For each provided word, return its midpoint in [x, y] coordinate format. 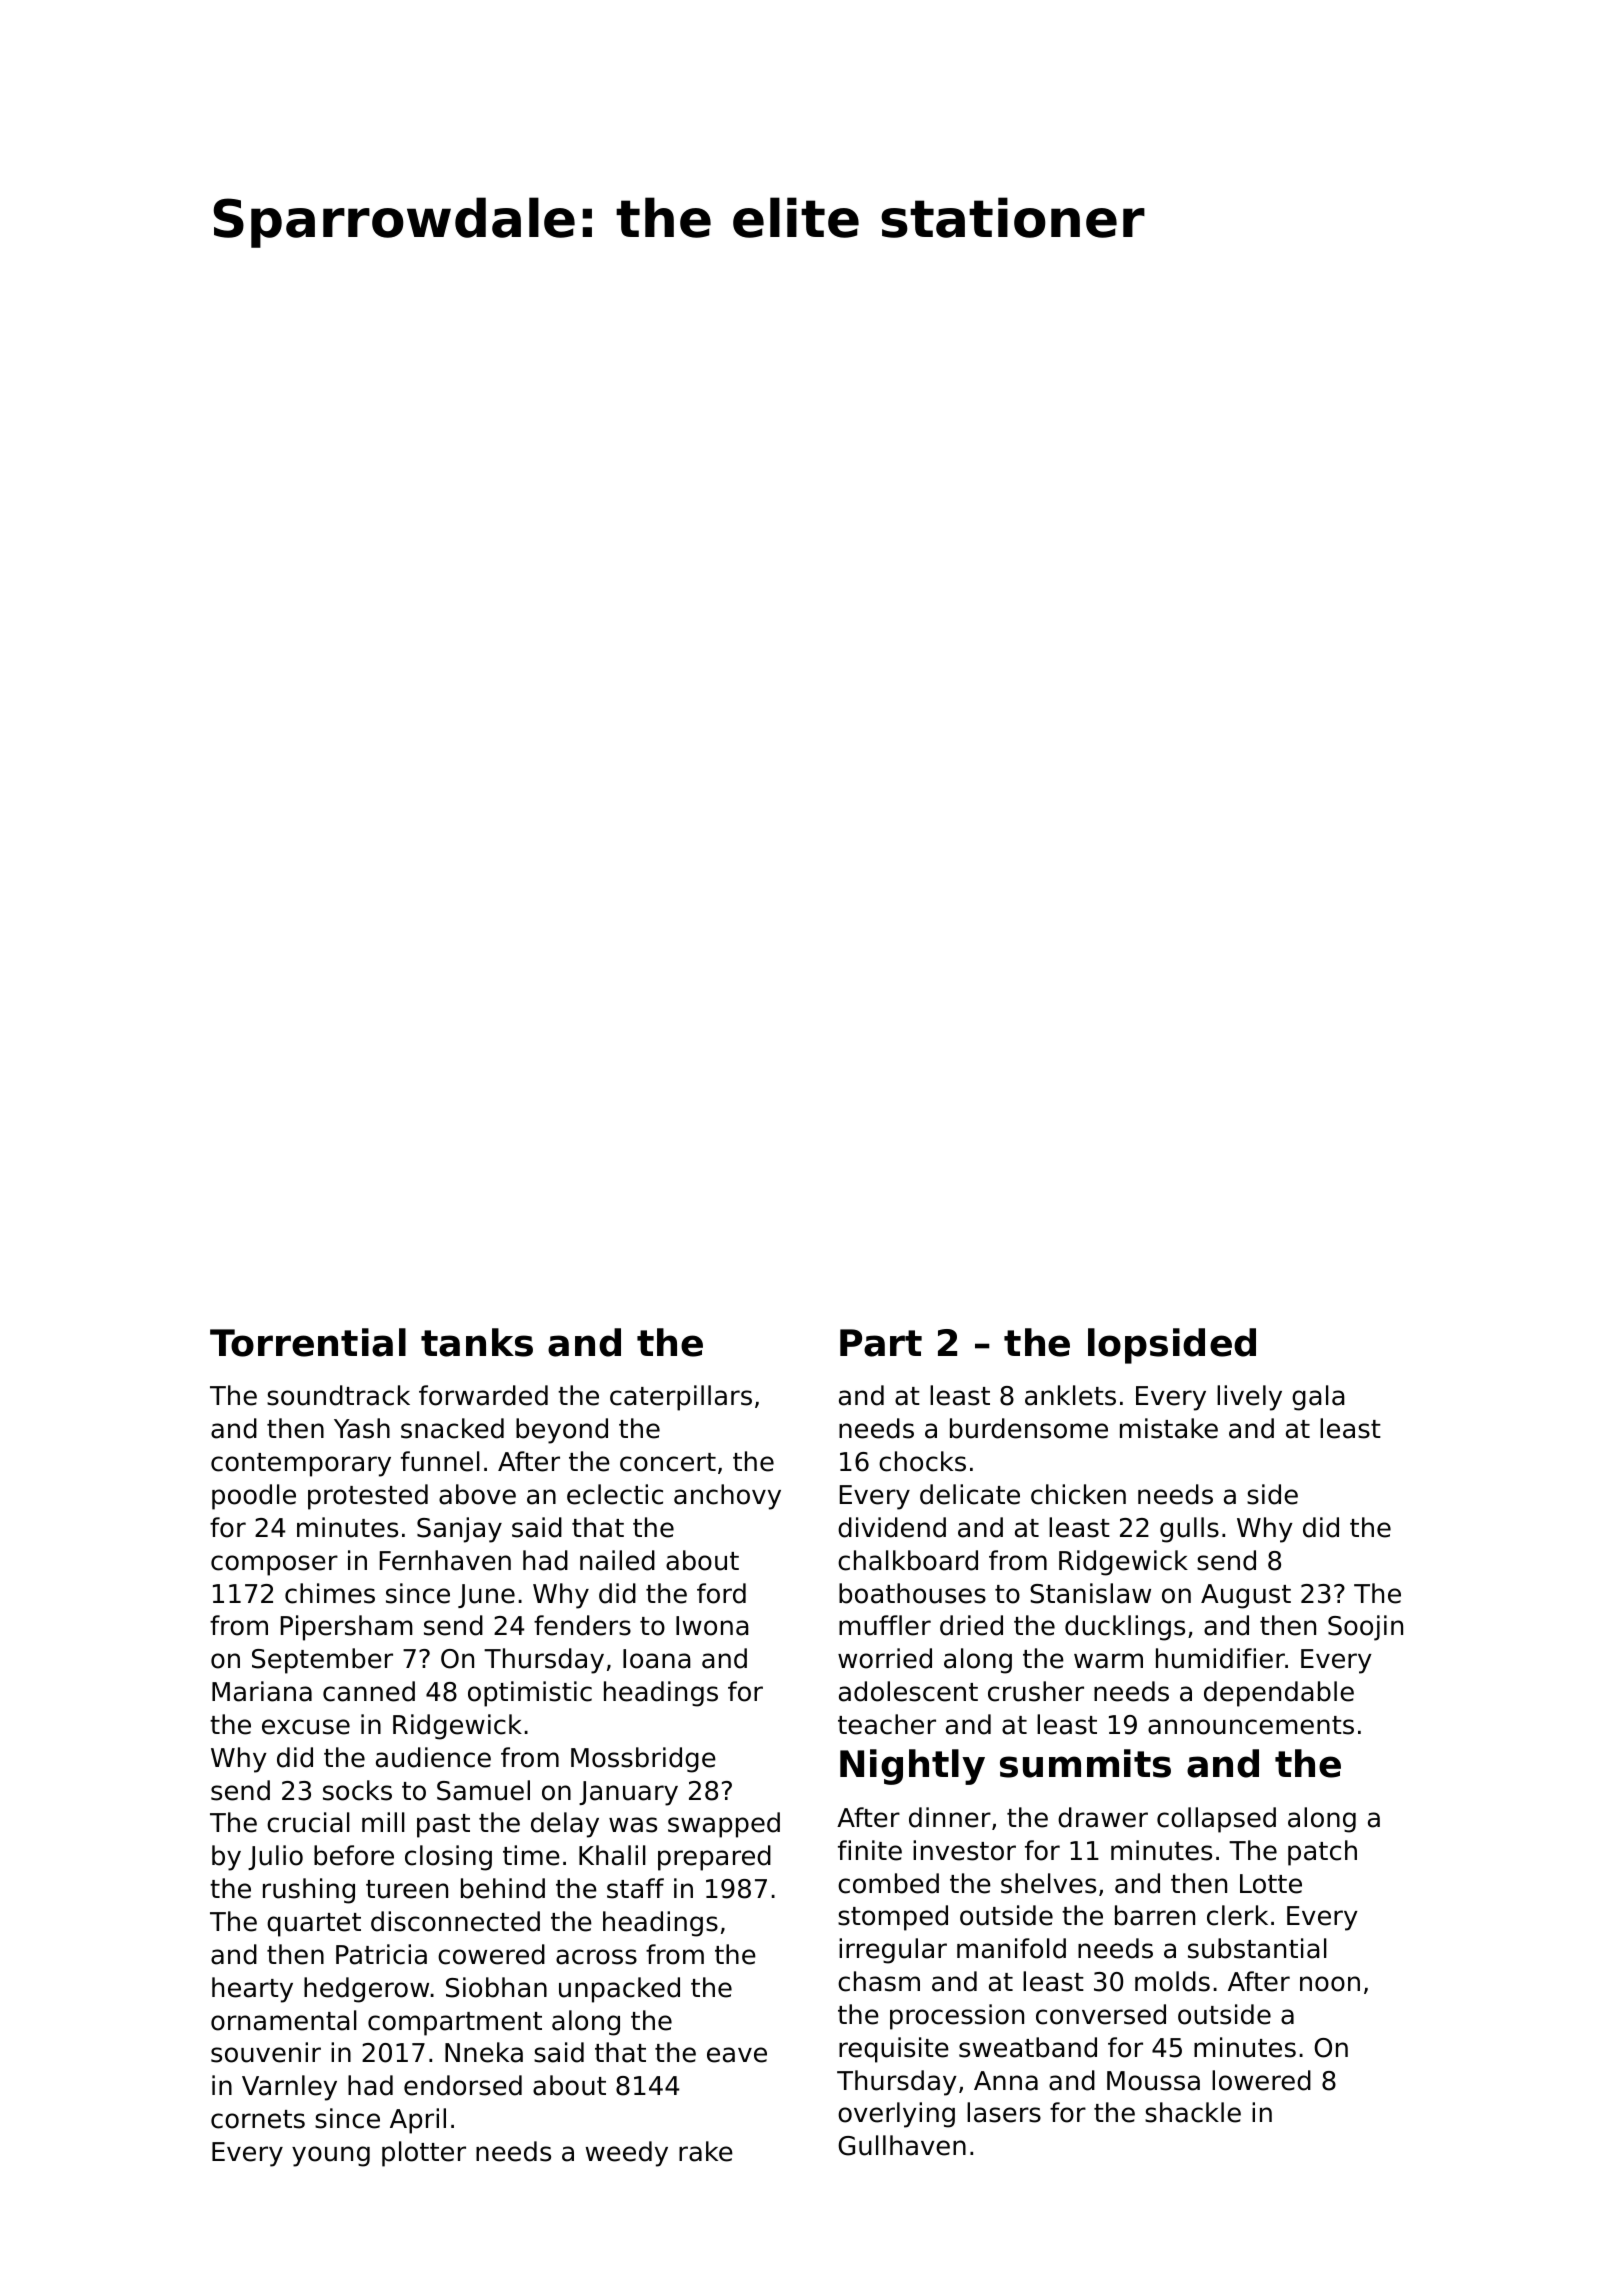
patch [1322, 1853]
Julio [275, 1857]
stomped [893, 1918]
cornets [258, 2119]
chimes [330, 1593]
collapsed [1216, 1820]
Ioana [657, 1659]
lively [1249, 1398]
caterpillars [681, 1398]
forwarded [483, 1395]
